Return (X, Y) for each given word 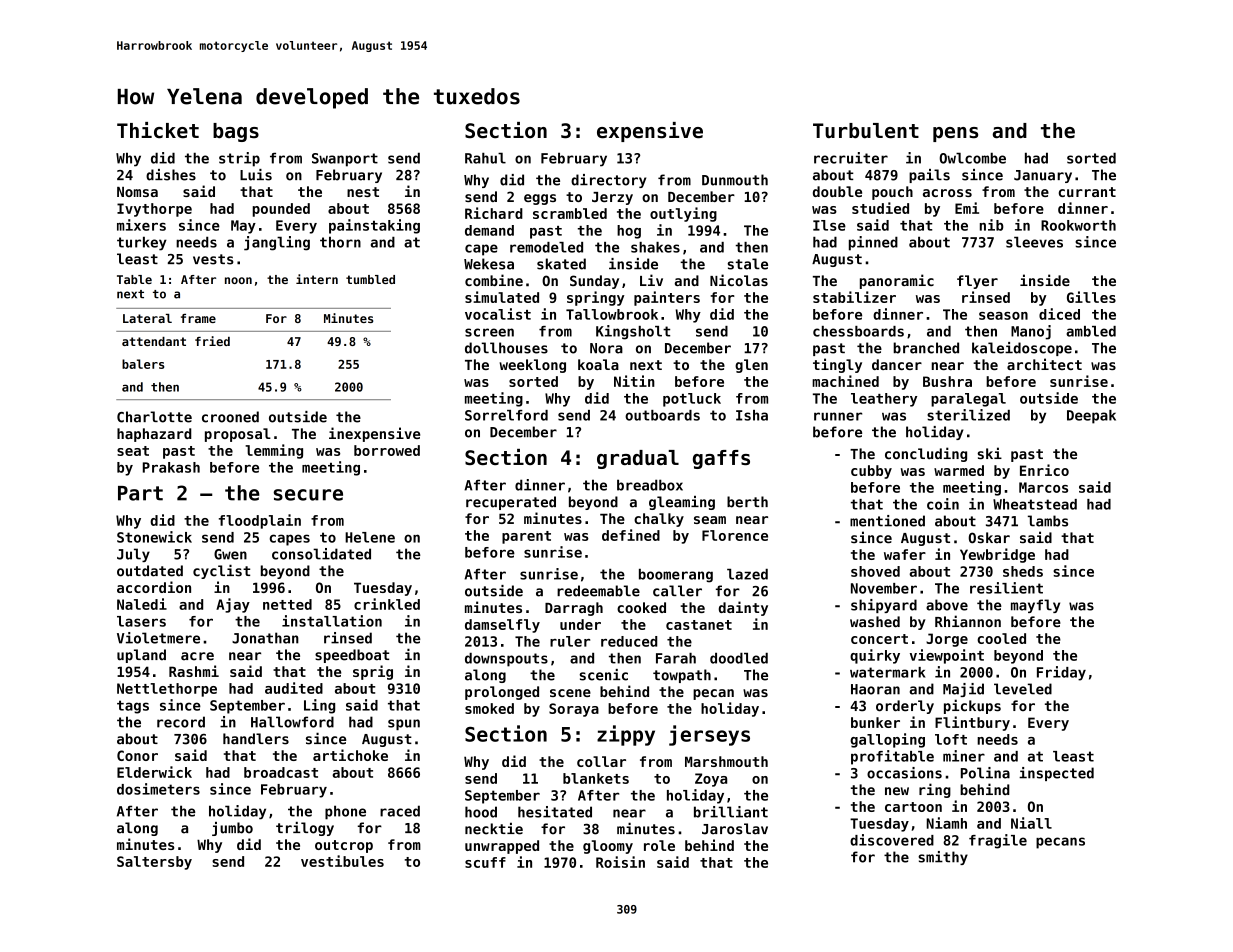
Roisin (620, 862)
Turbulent (866, 131)
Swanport (345, 160)
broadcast (281, 772)
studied (880, 208)
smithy (943, 858)
